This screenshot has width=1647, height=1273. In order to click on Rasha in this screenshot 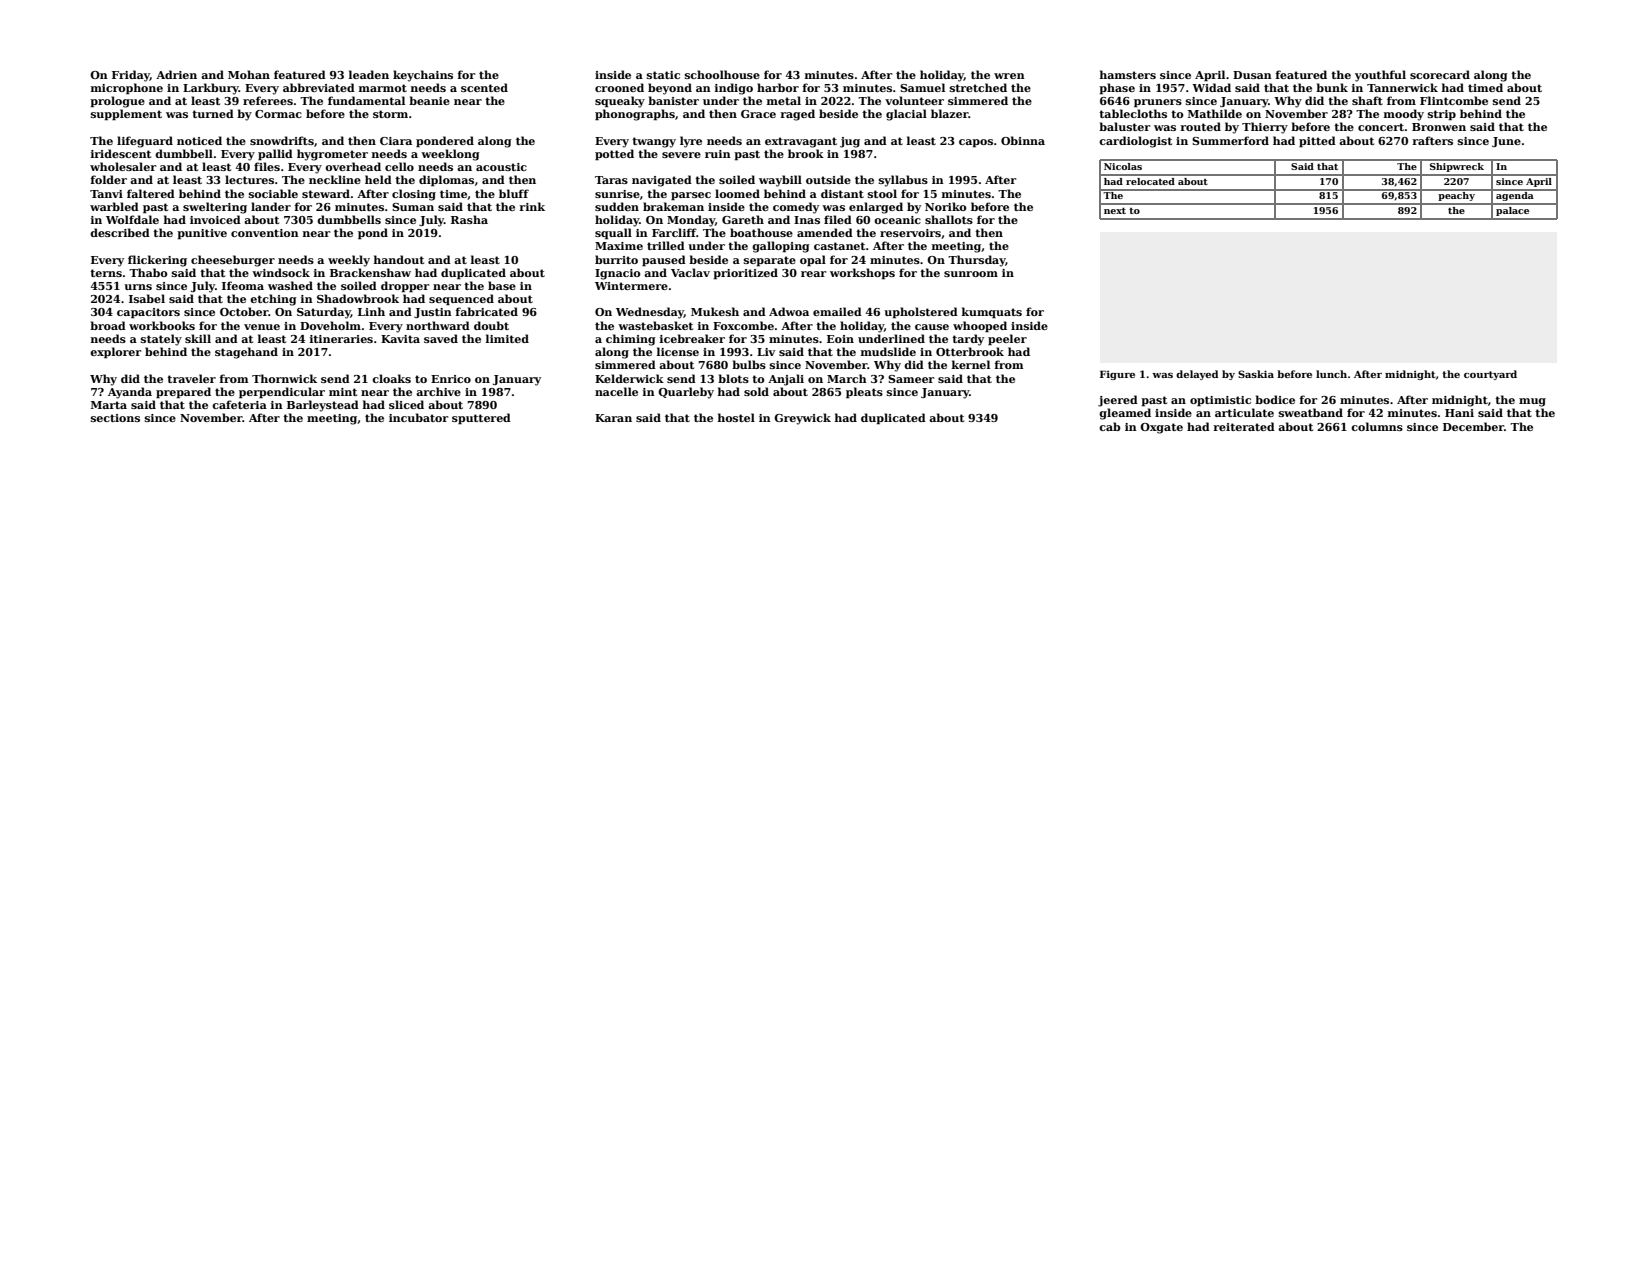, I will do `click(469, 219)`.
